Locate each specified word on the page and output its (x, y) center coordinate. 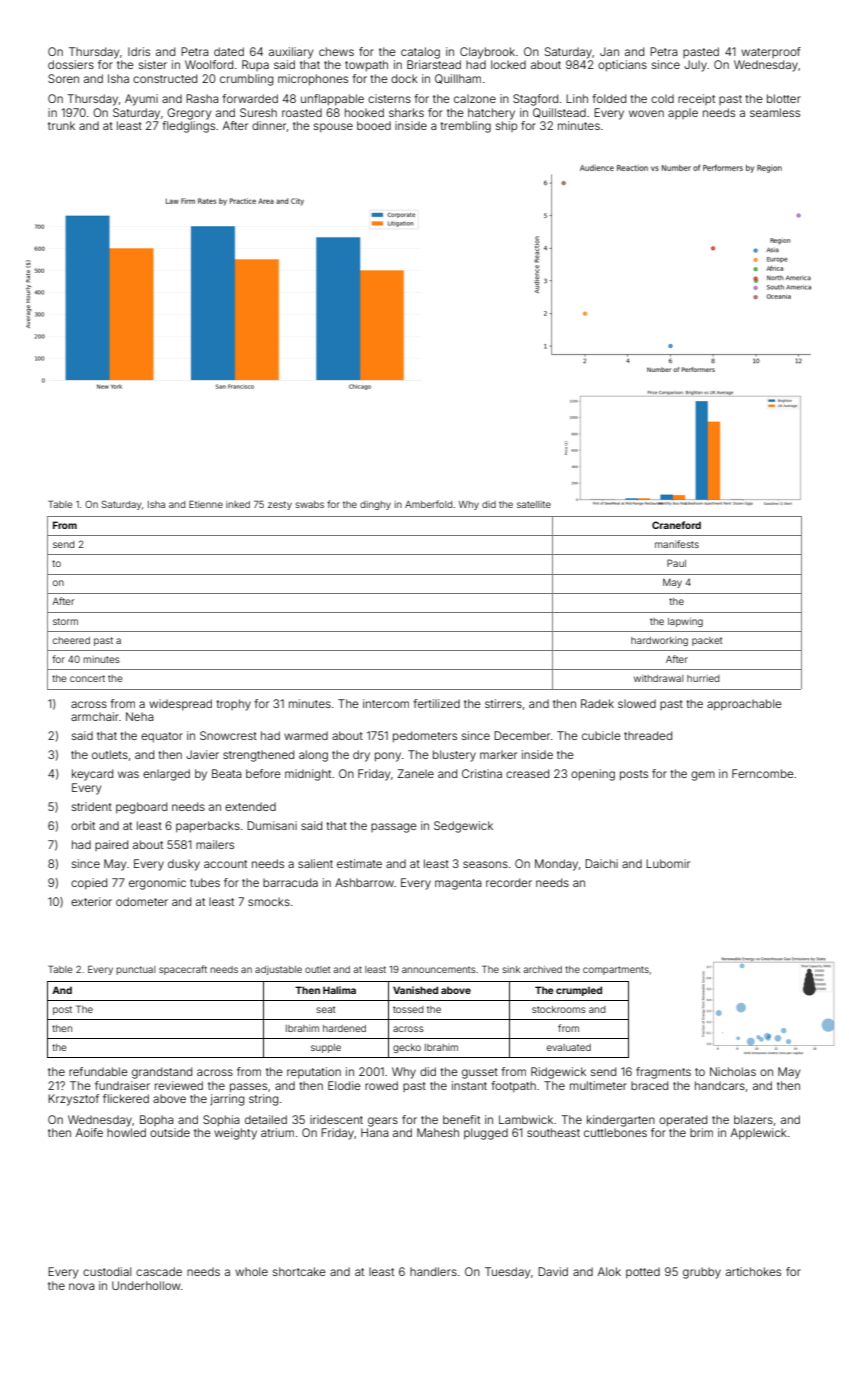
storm (65, 621)
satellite (534, 504)
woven (646, 113)
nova (82, 1286)
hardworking (659, 641)
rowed (381, 1085)
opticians (622, 66)
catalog (420, 53)
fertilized (436, 703)
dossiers (71, 64)
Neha (140, 716)
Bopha (157, 1120)
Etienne (206, 504)
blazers (753, 1119)
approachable (744, 705)
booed (374, 125)
